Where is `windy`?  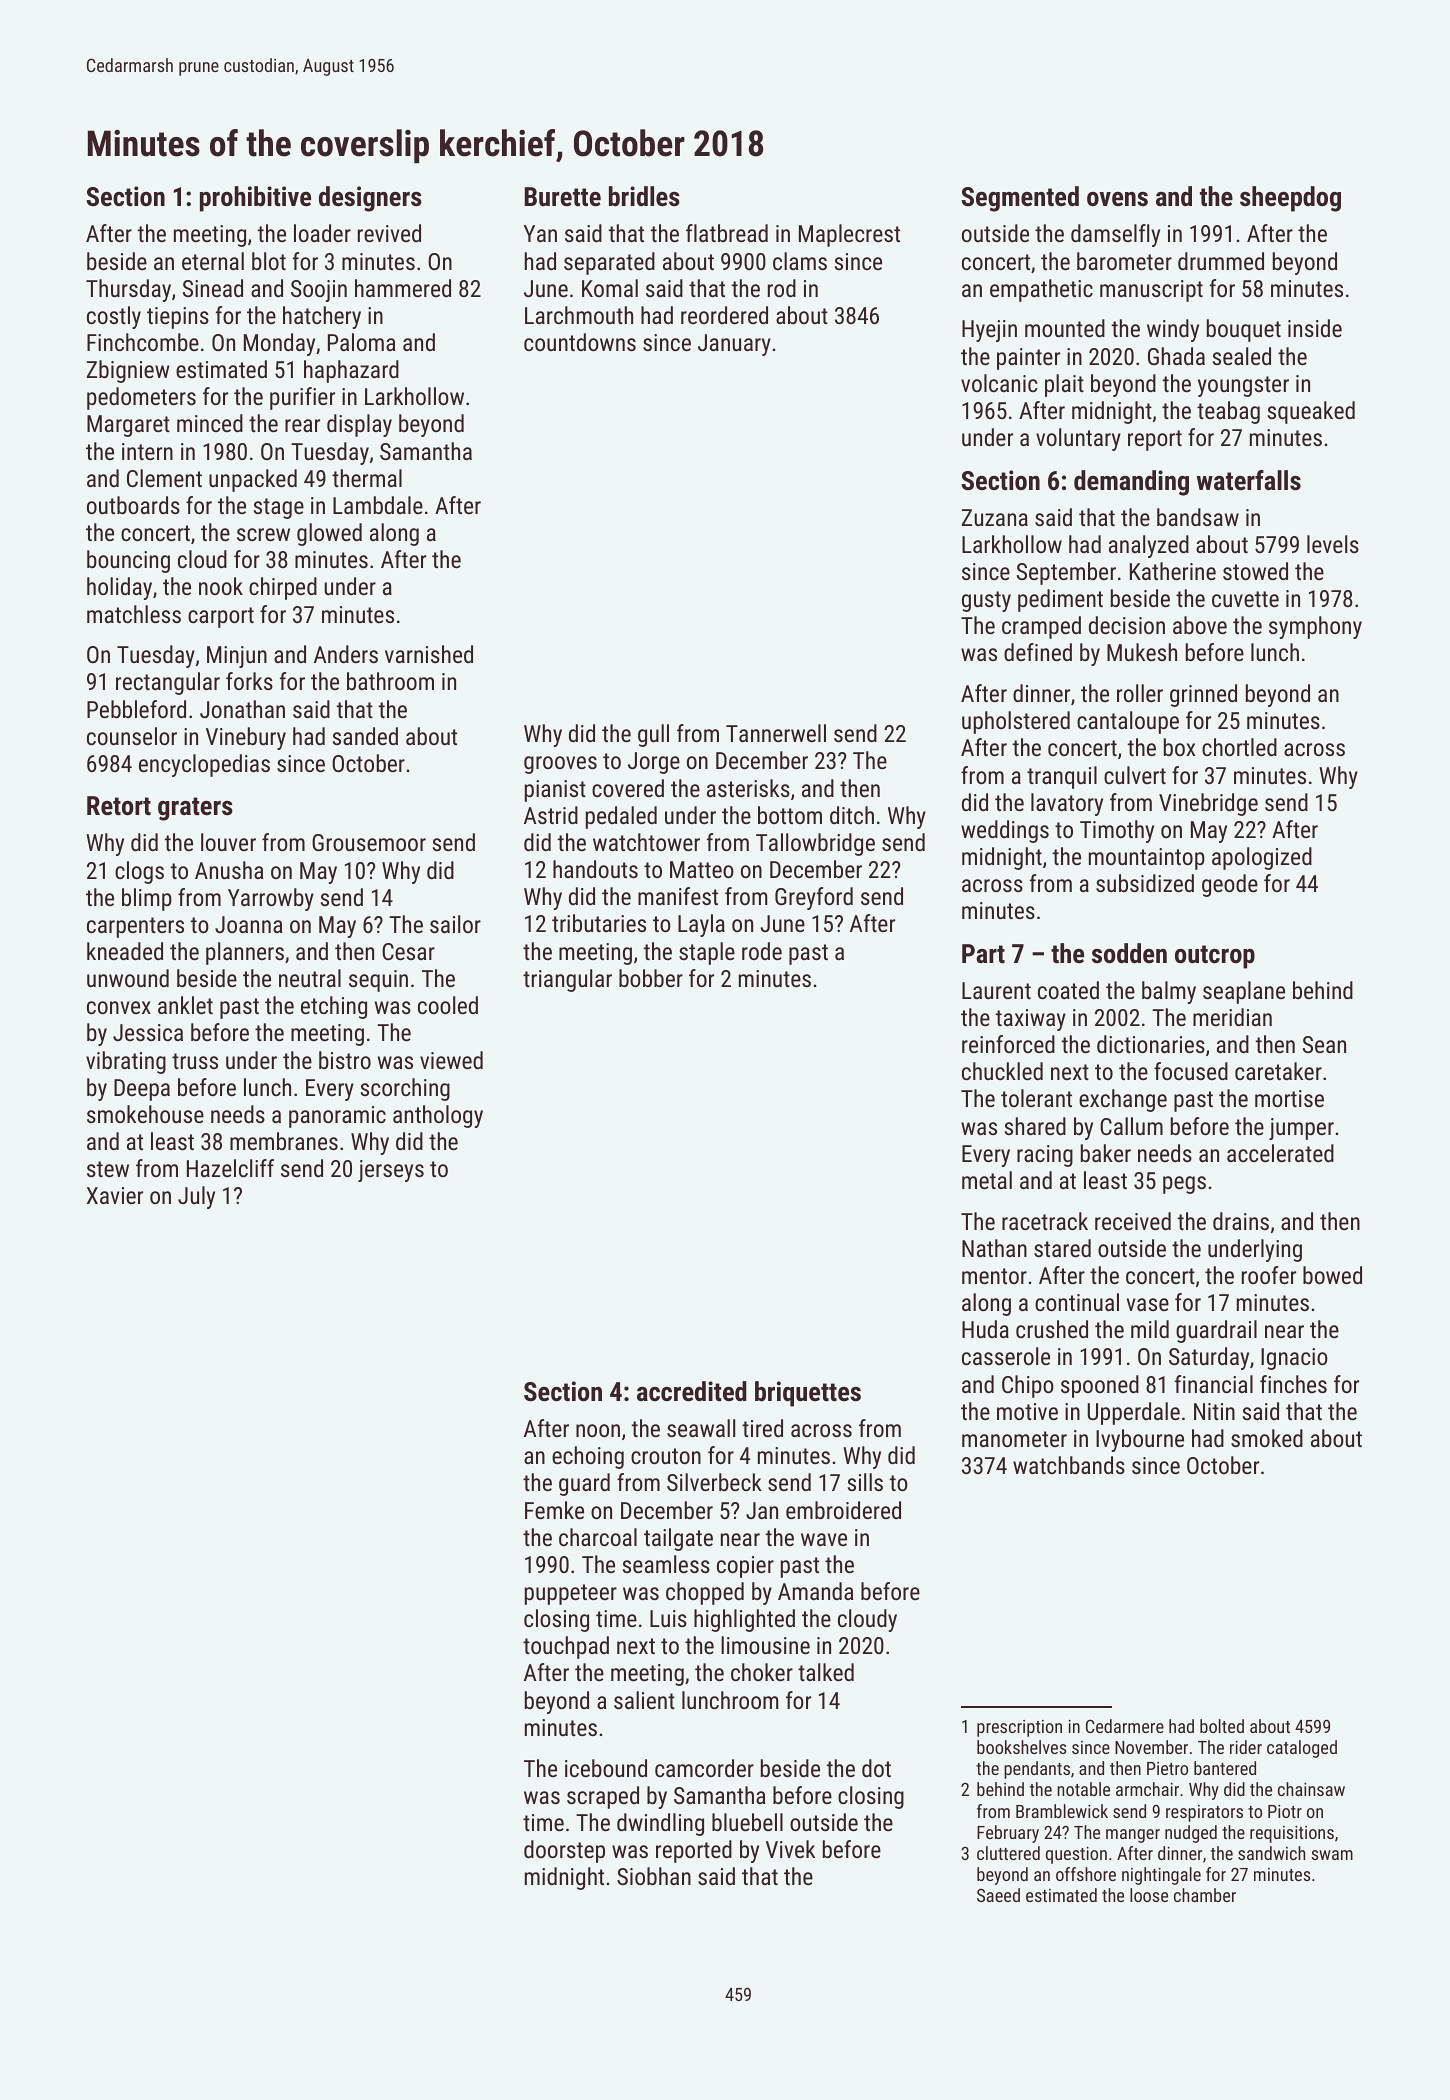
windy is located at coordinates (1173, 330).
